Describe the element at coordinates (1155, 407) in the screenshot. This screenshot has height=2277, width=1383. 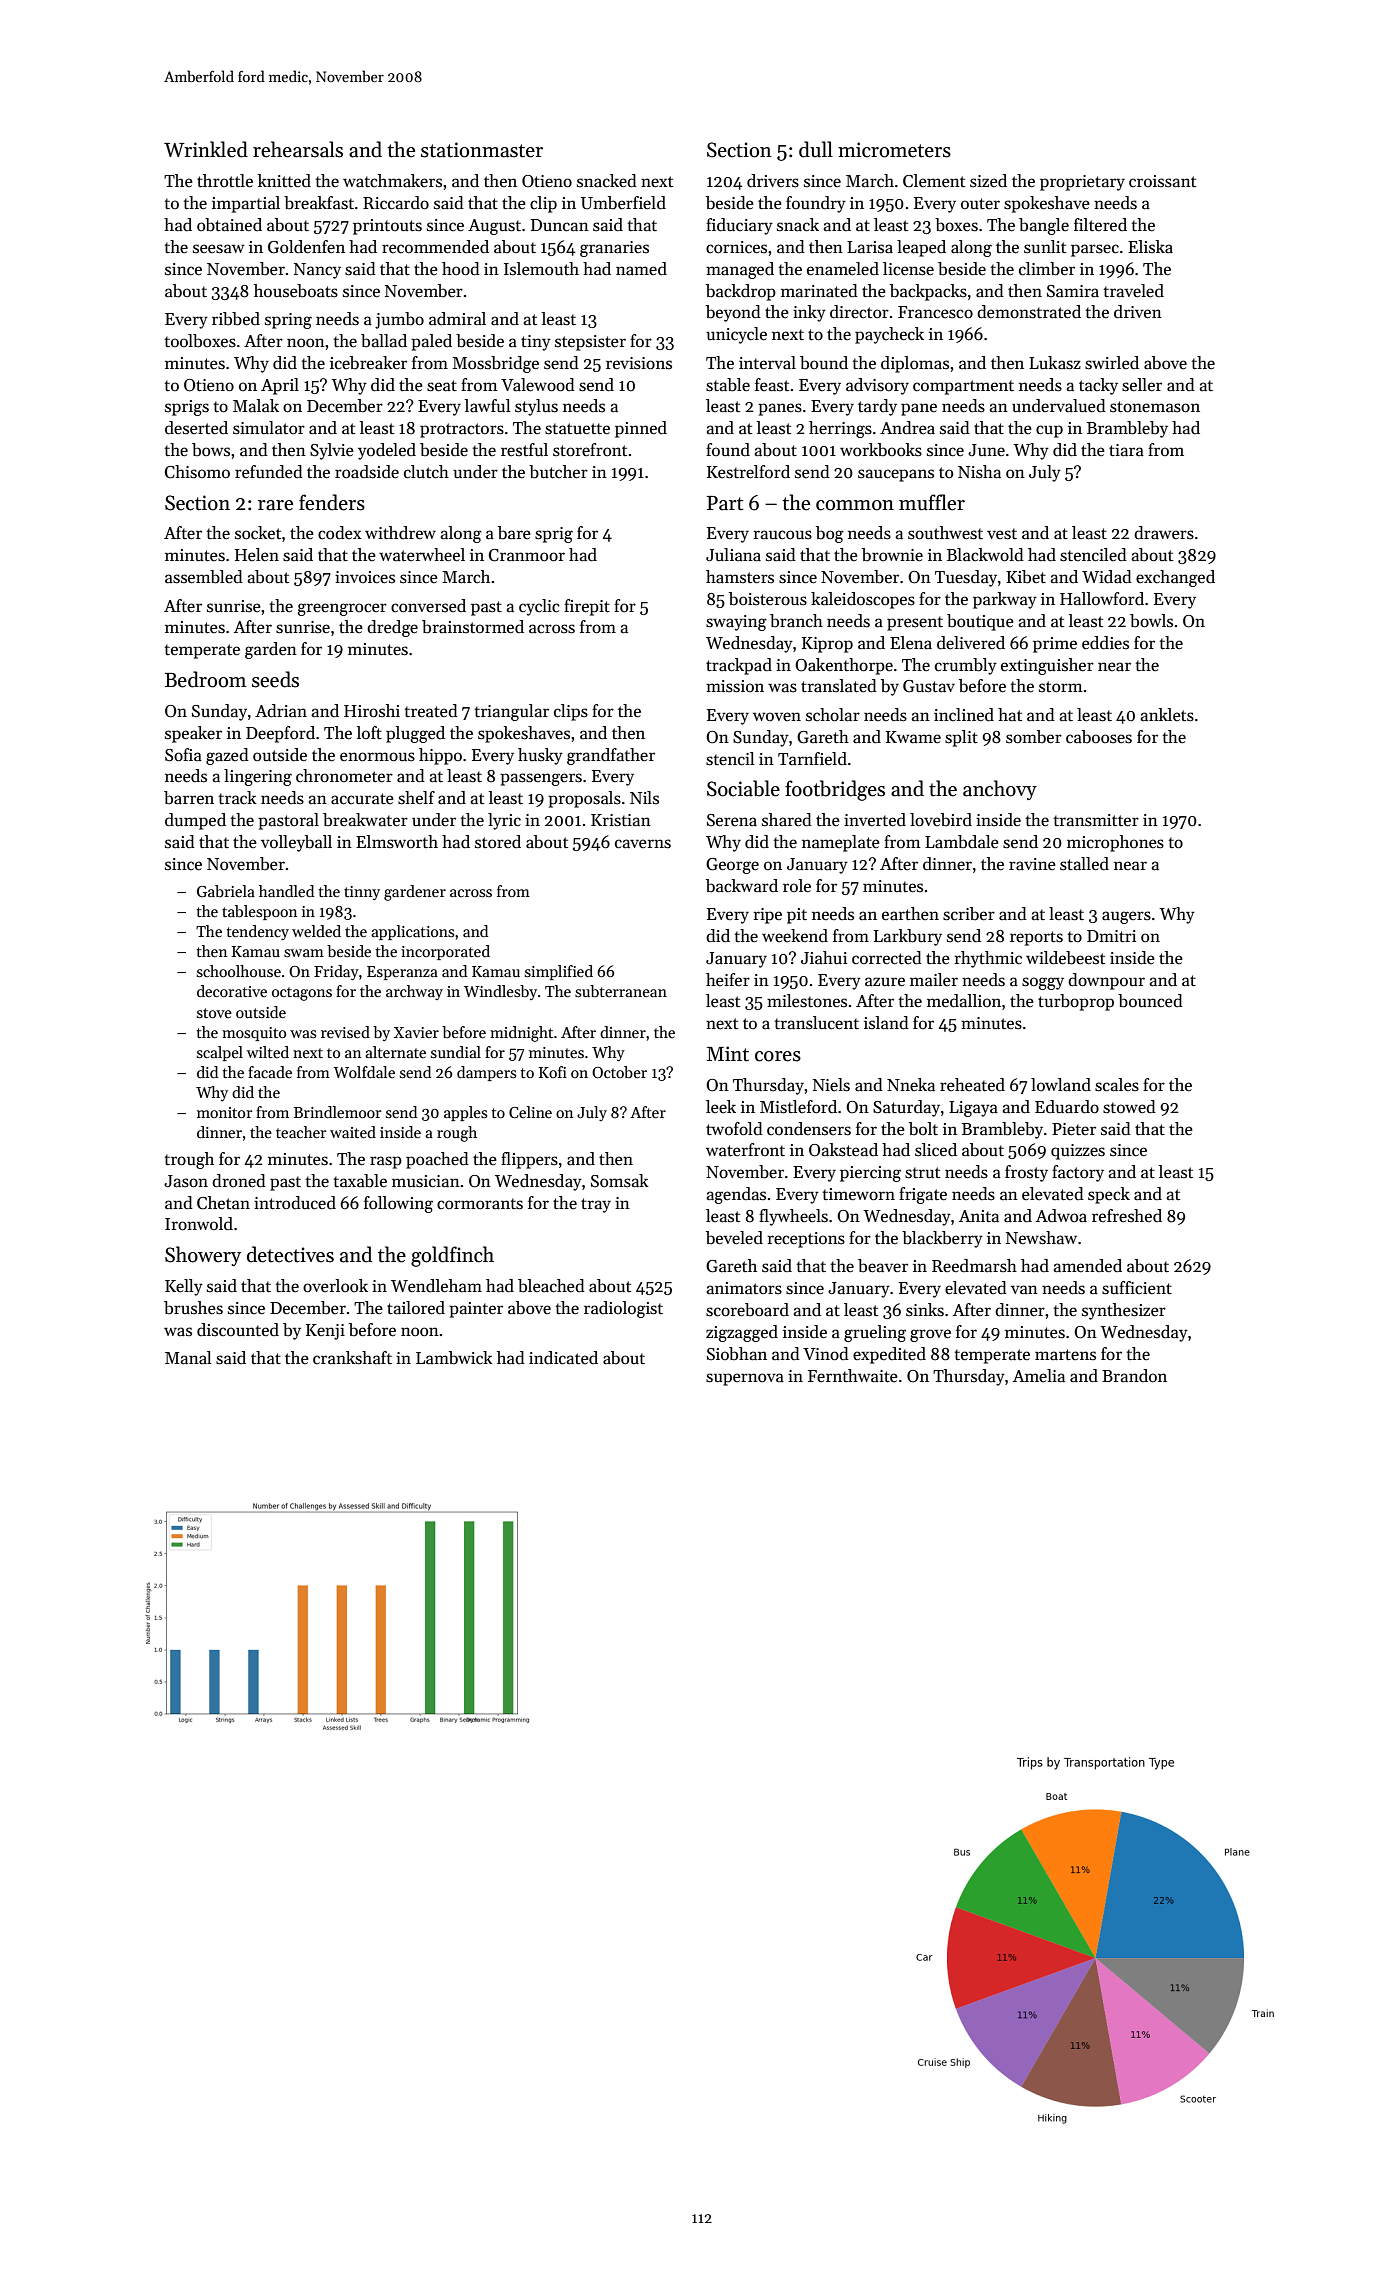
I see `stonemason` at that location.
